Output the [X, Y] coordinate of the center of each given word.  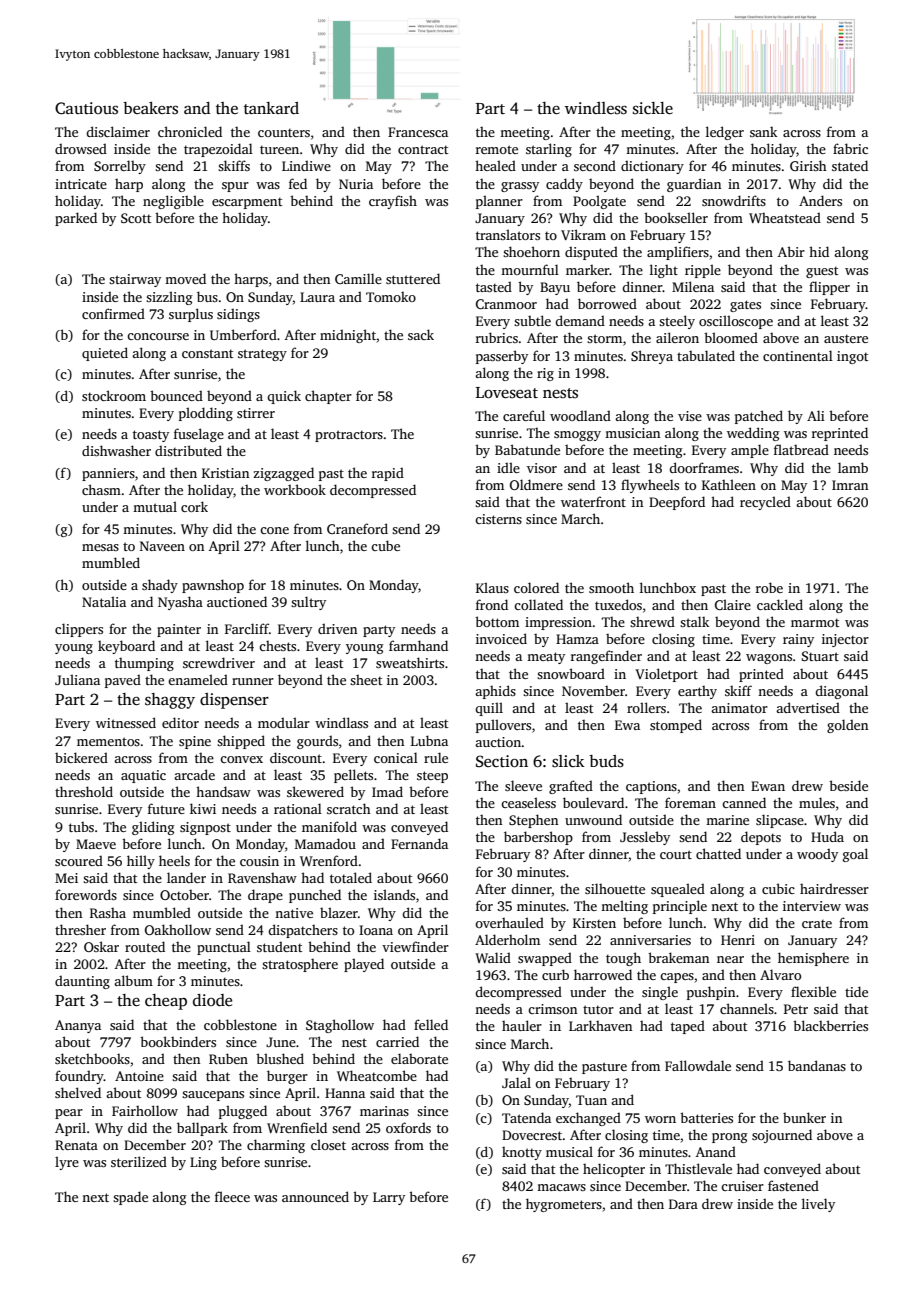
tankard [271, 108]
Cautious [86, 108]
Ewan [768, 786]
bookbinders [178, 1041]
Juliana [77, 679]
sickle [653, 108]
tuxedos [618, 604]
